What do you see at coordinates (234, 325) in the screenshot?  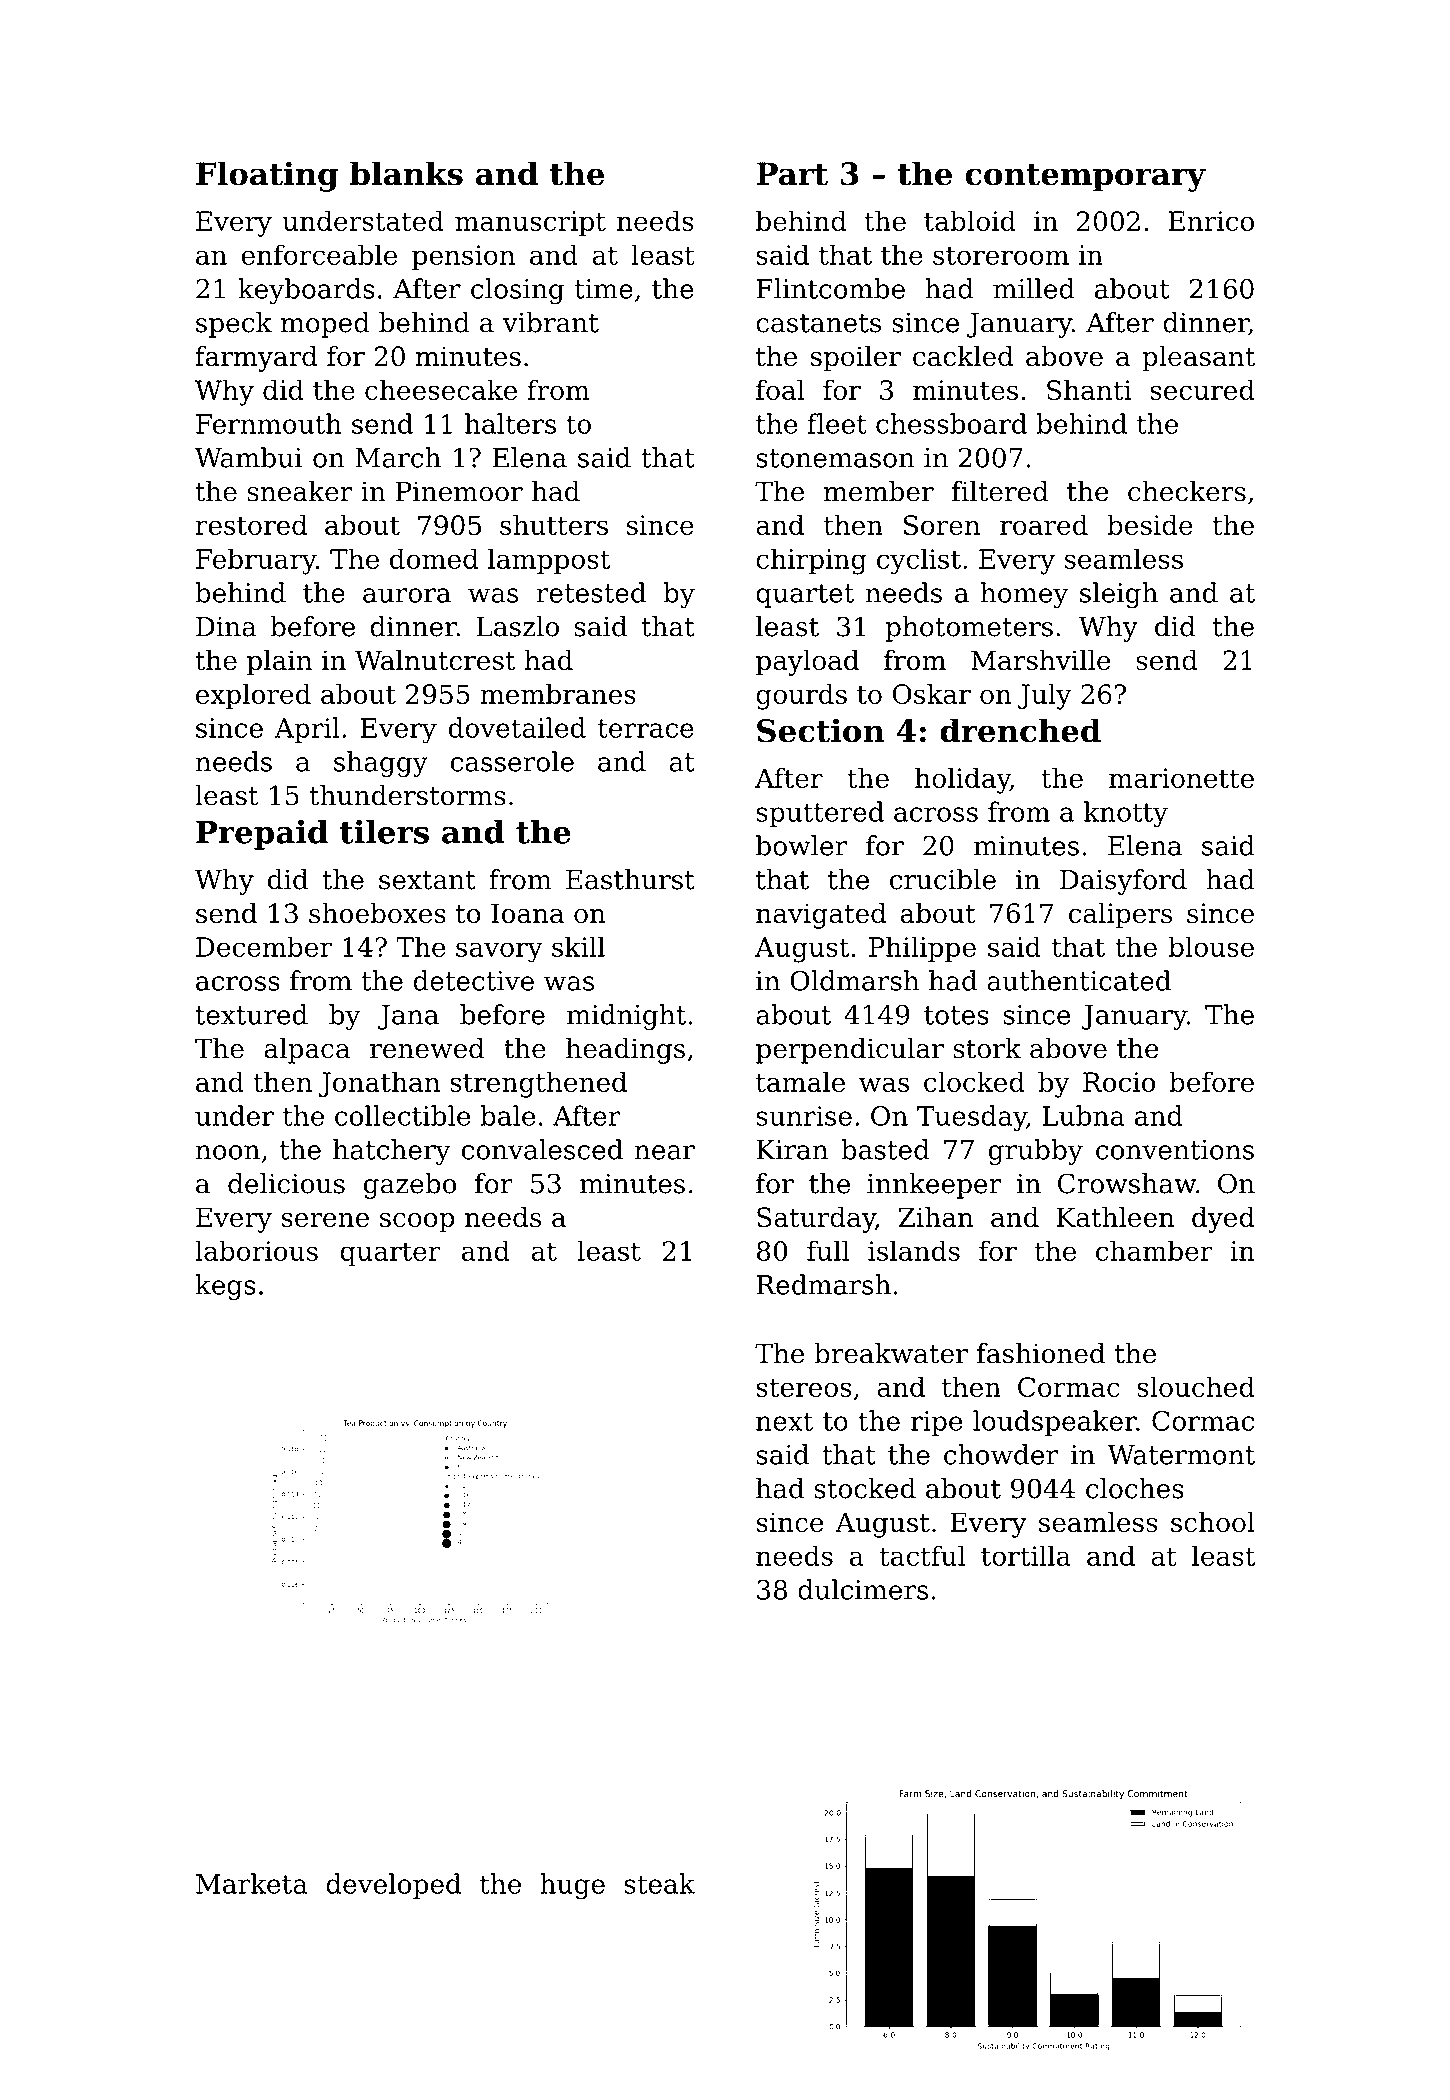 I see `speck` at bounding box center [234, 325].
